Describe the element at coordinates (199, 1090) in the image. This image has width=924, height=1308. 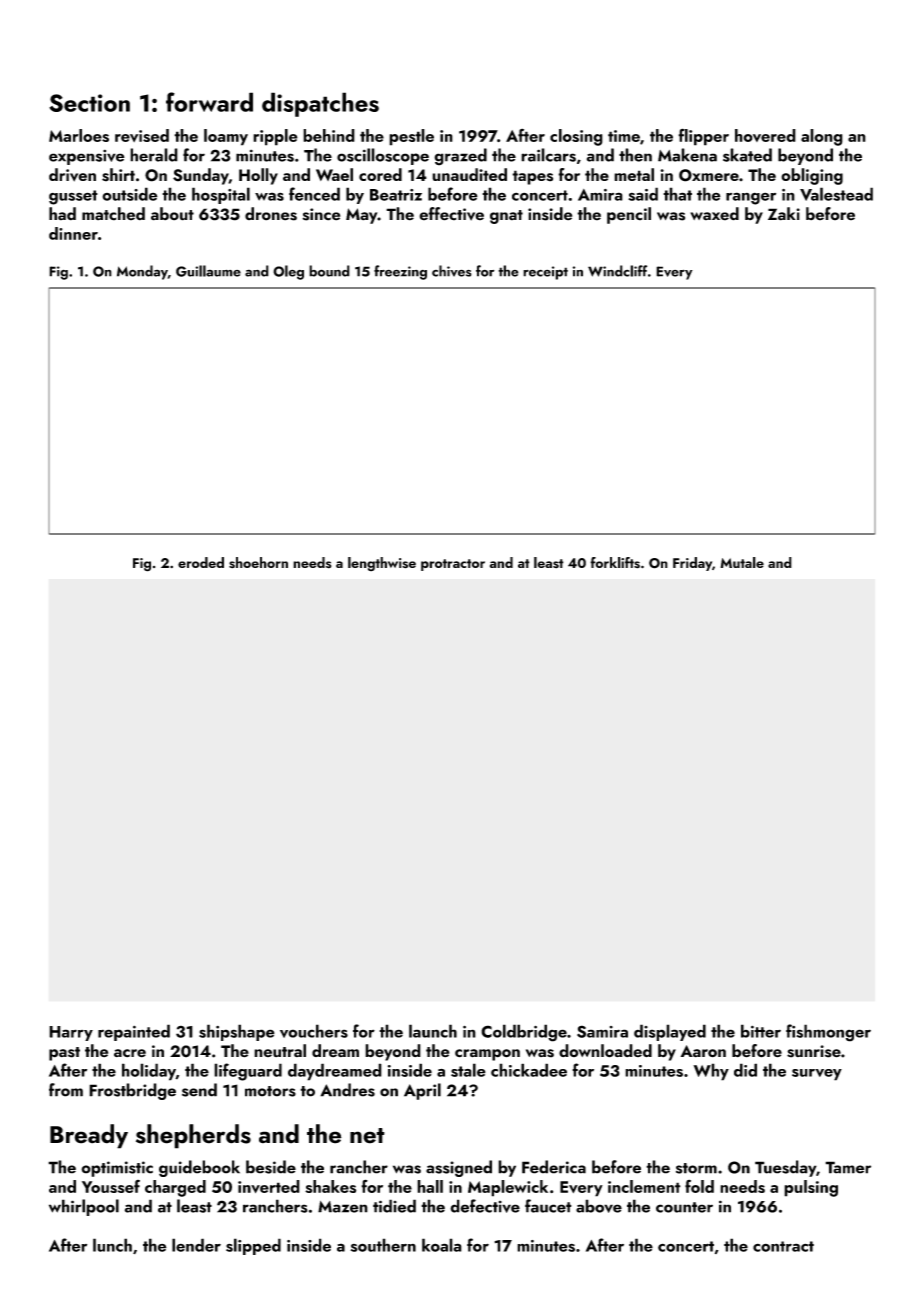
I see `send` at that location.
